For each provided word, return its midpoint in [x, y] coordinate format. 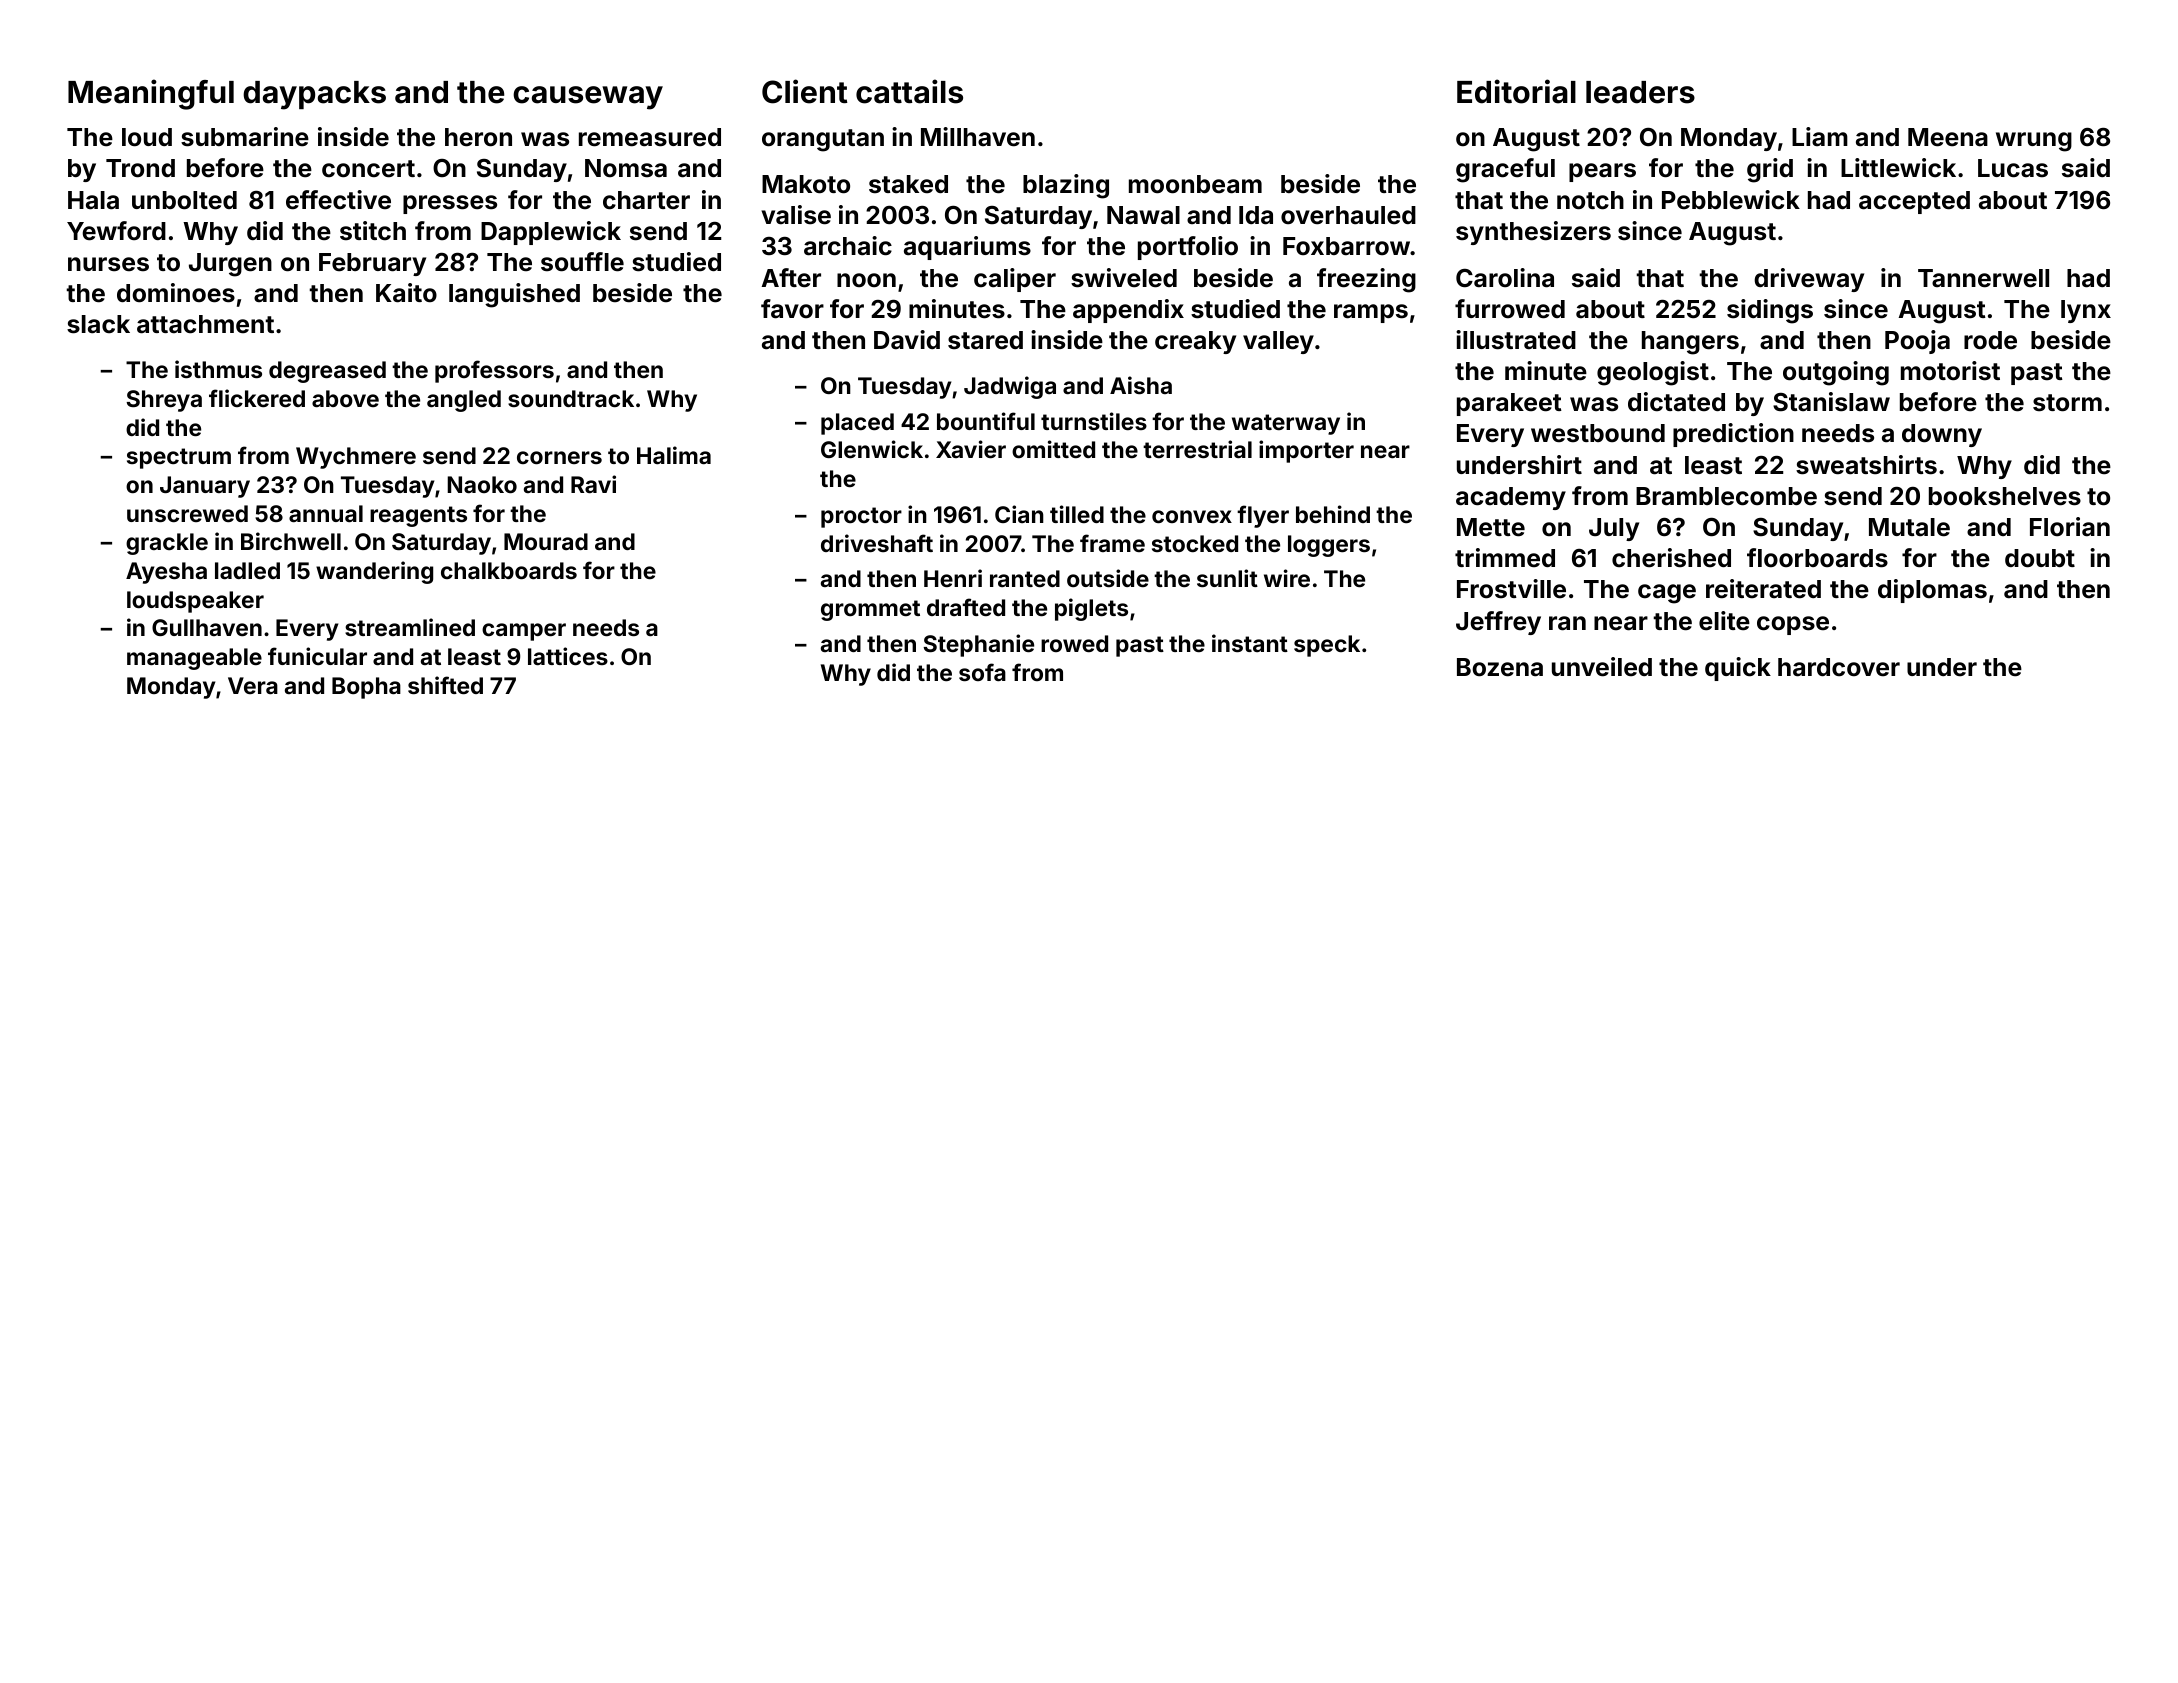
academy [1511, 498]
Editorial [1516, 91]
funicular [317, 656]
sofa [982, 672]
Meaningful [151, 94]
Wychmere [356, 458]
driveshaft [877, 543]
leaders [1640, 92]
